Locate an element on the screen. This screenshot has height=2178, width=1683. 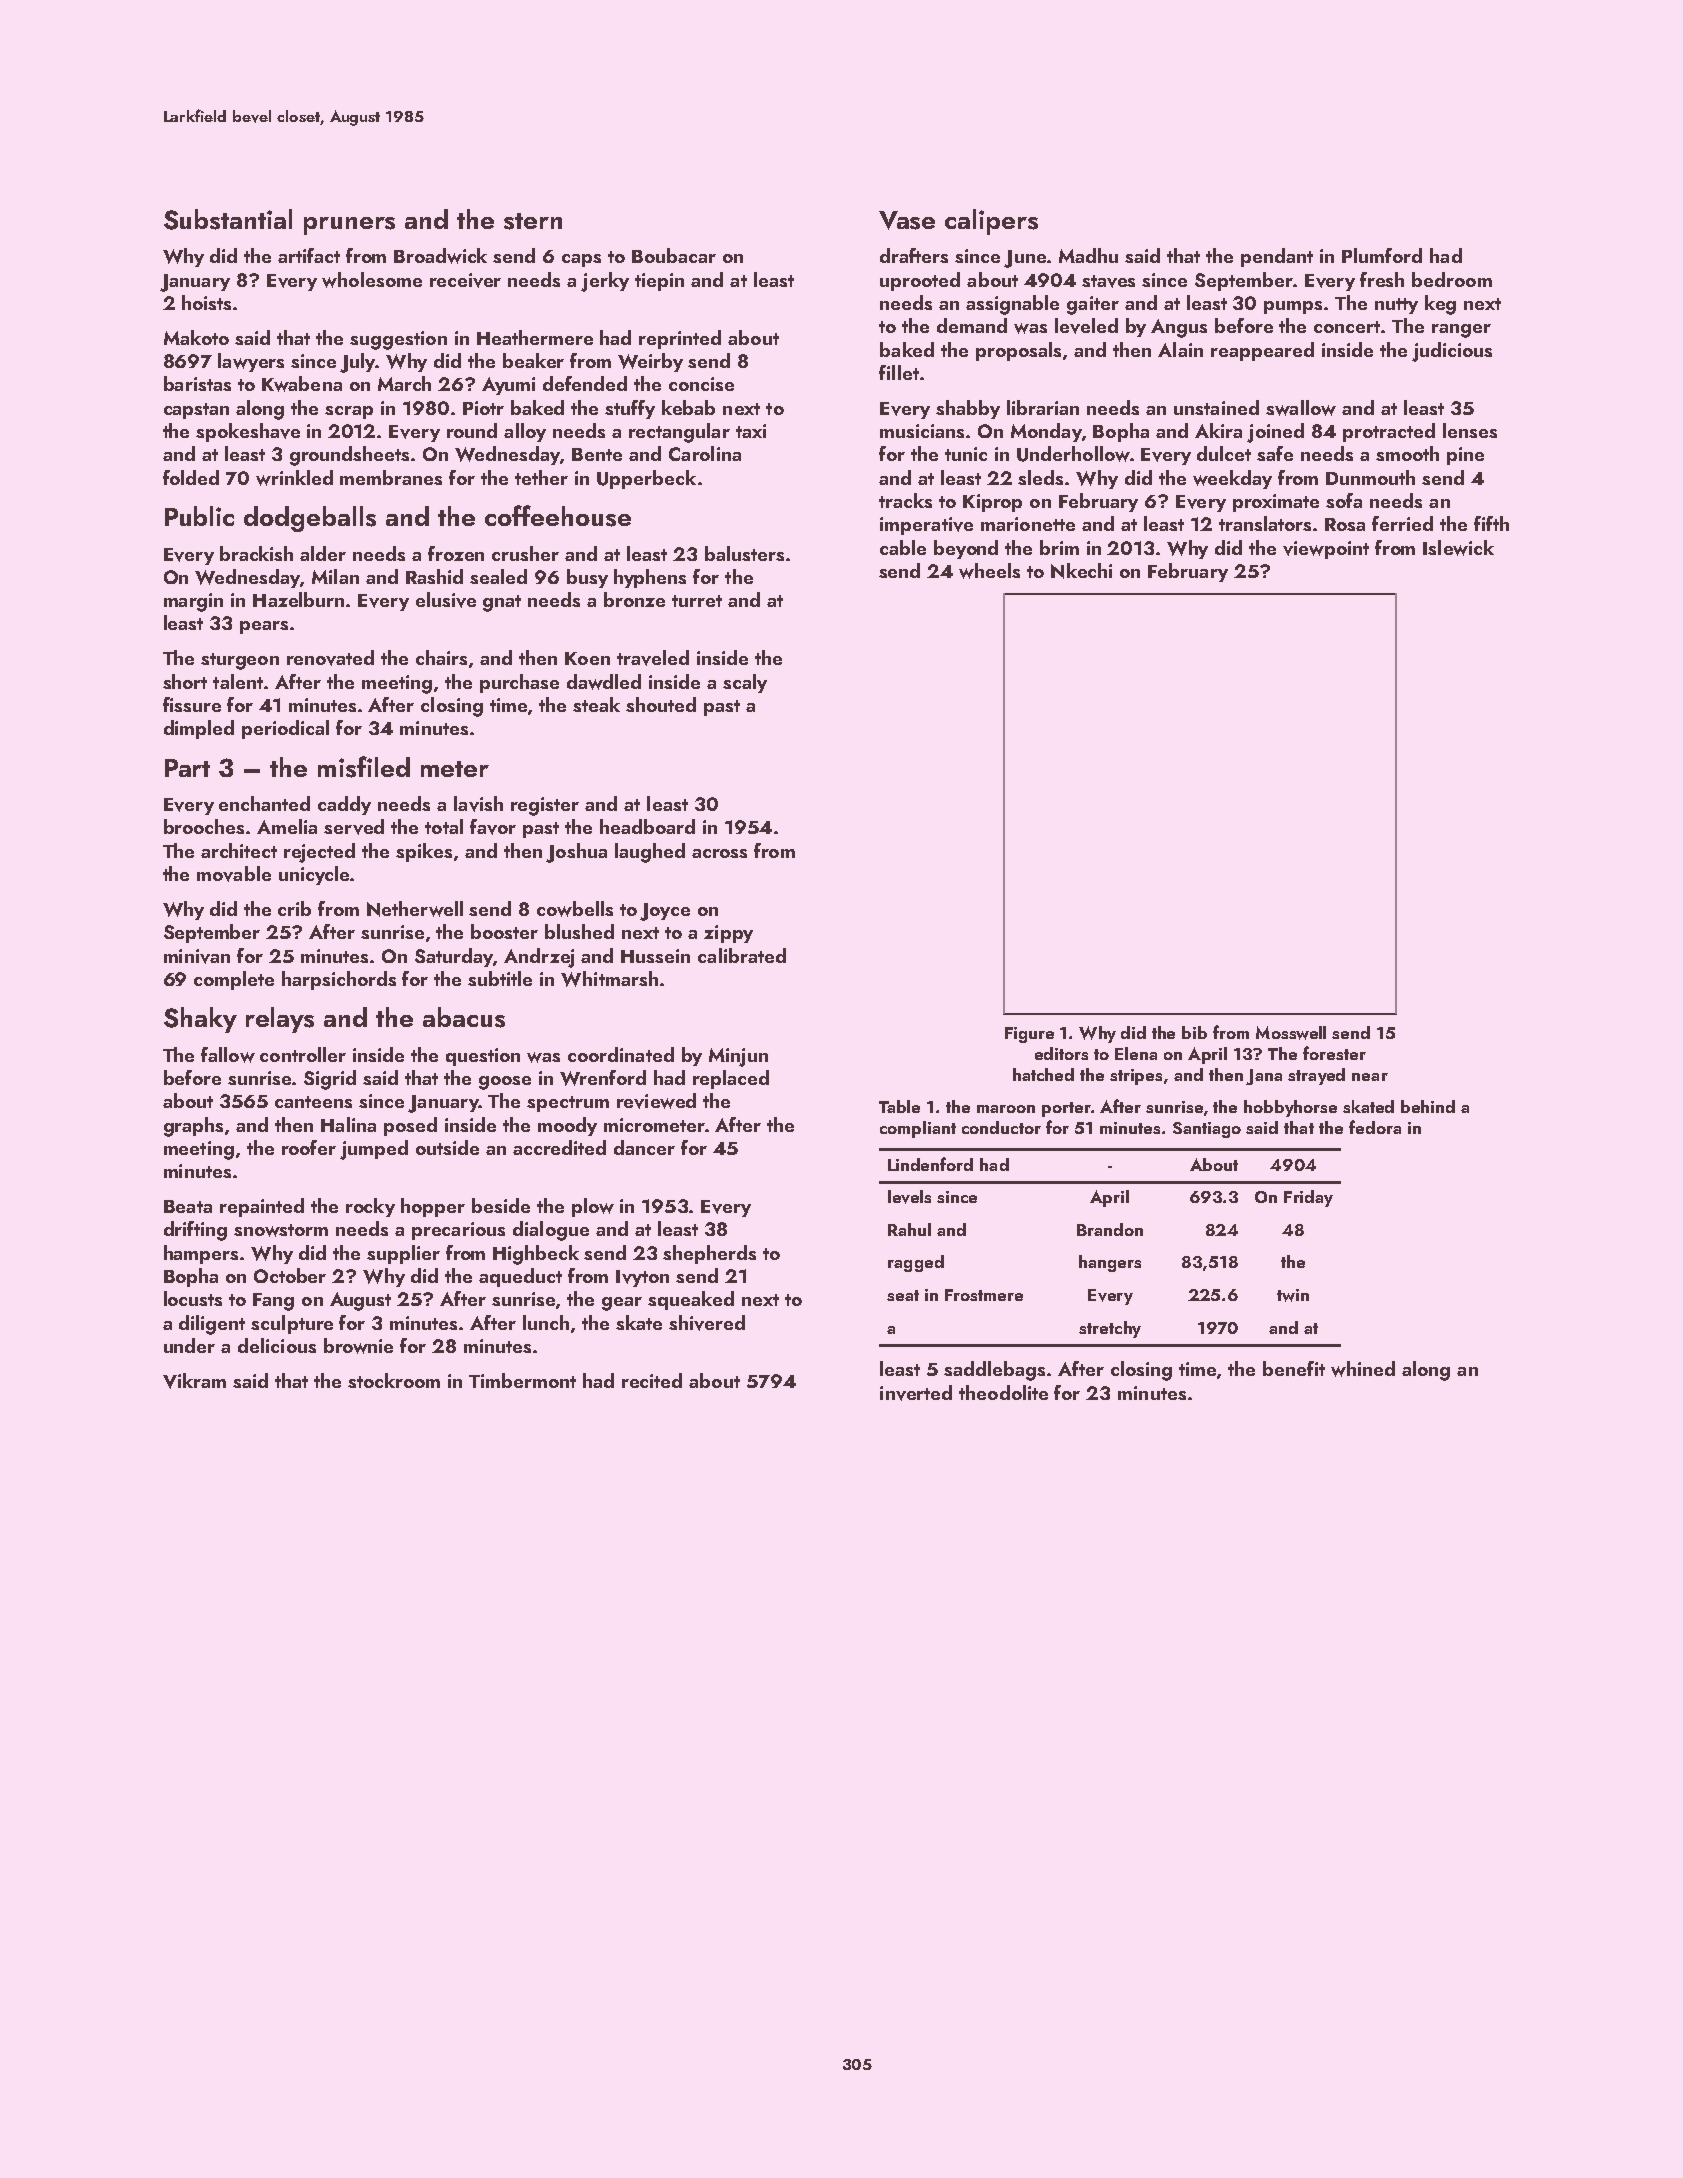
harpsichords is located at coordinates (339, 980).
